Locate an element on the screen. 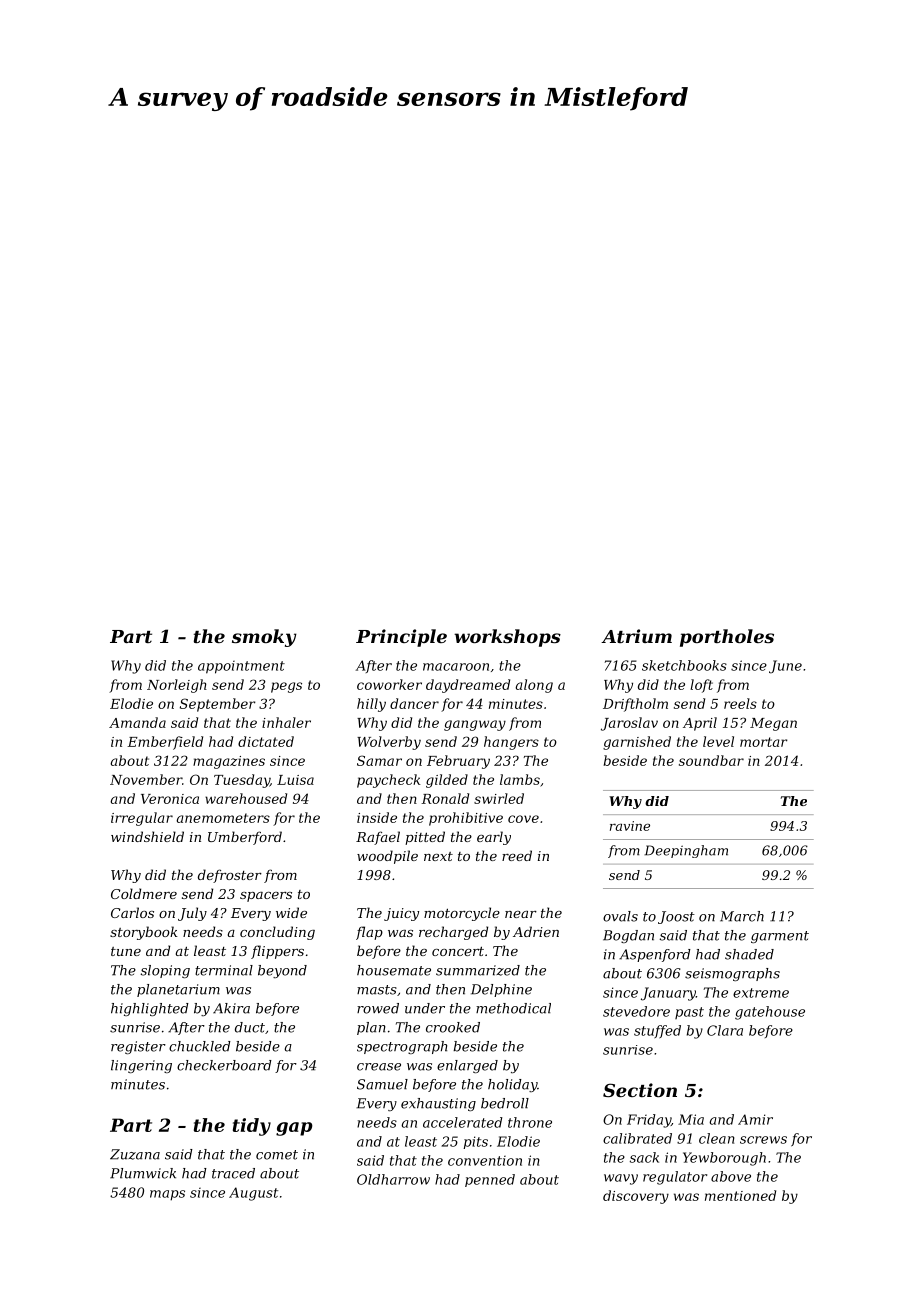 The height and width of the screenshot is (1308, 924). June is located at coordinates (785, 667).
